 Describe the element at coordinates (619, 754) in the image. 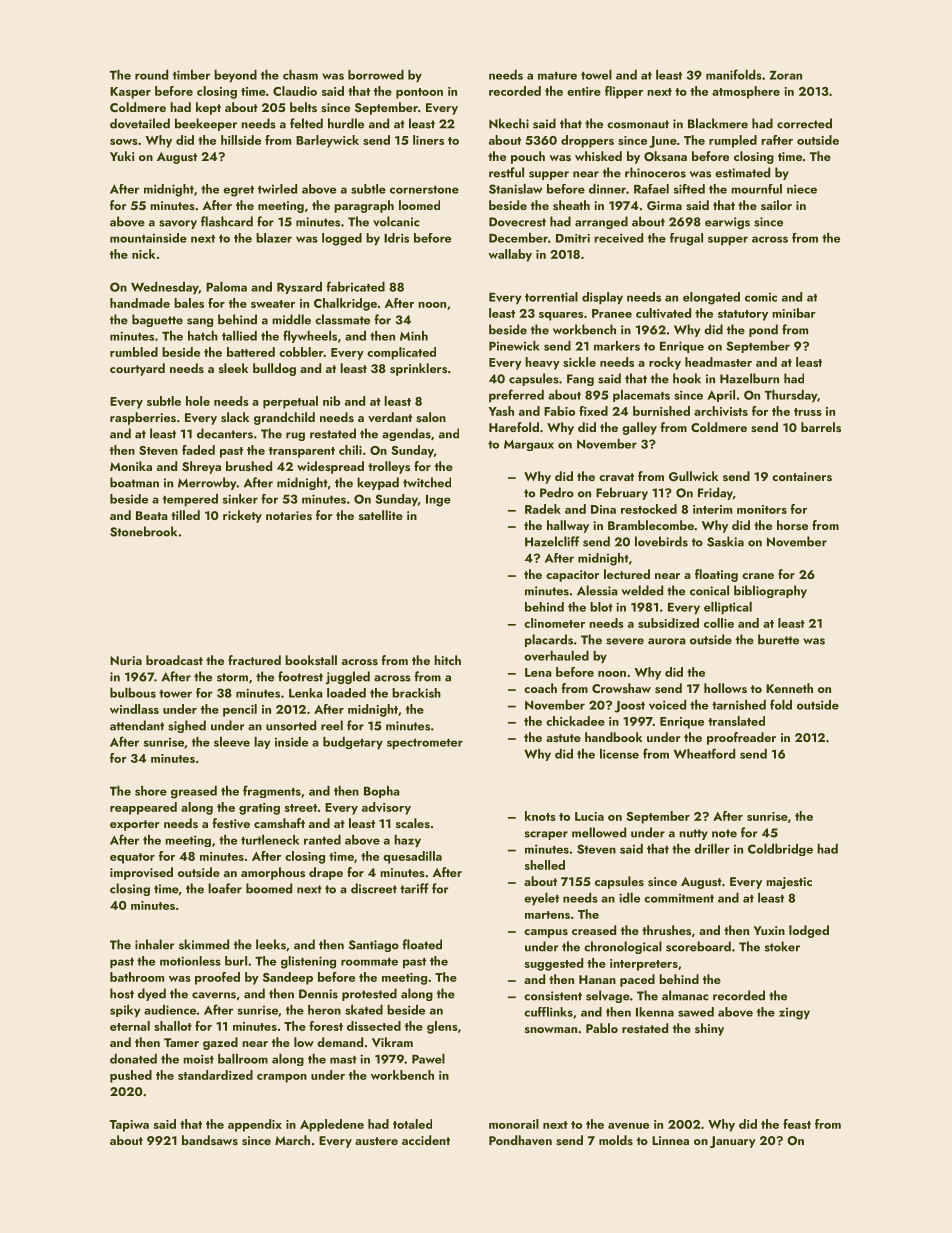

I see `license` at that location.
